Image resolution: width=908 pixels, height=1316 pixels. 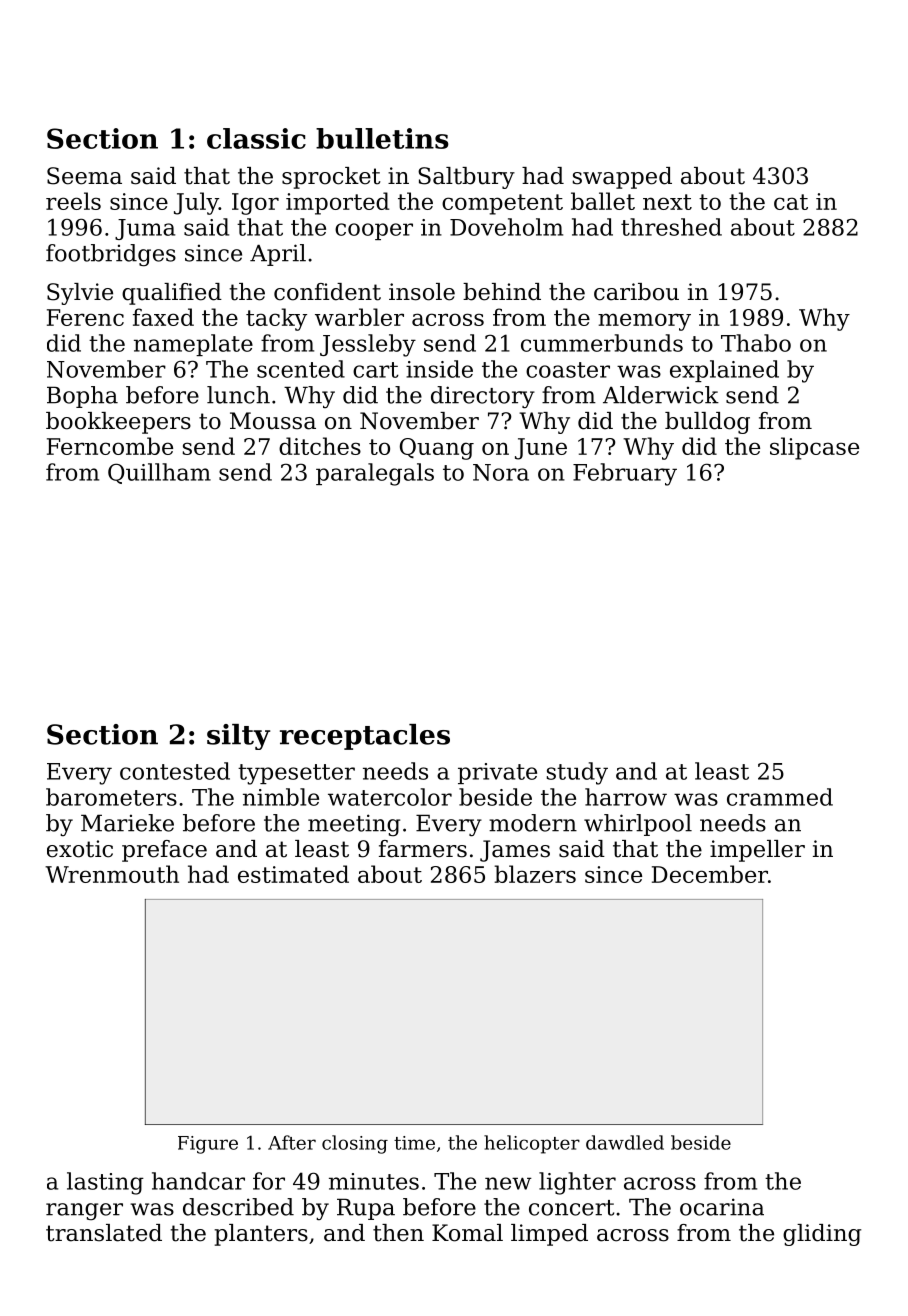 What do you see at coordinates (822, 1235) in the document?
I see `gliding` at bounding box center [822, 1235].
